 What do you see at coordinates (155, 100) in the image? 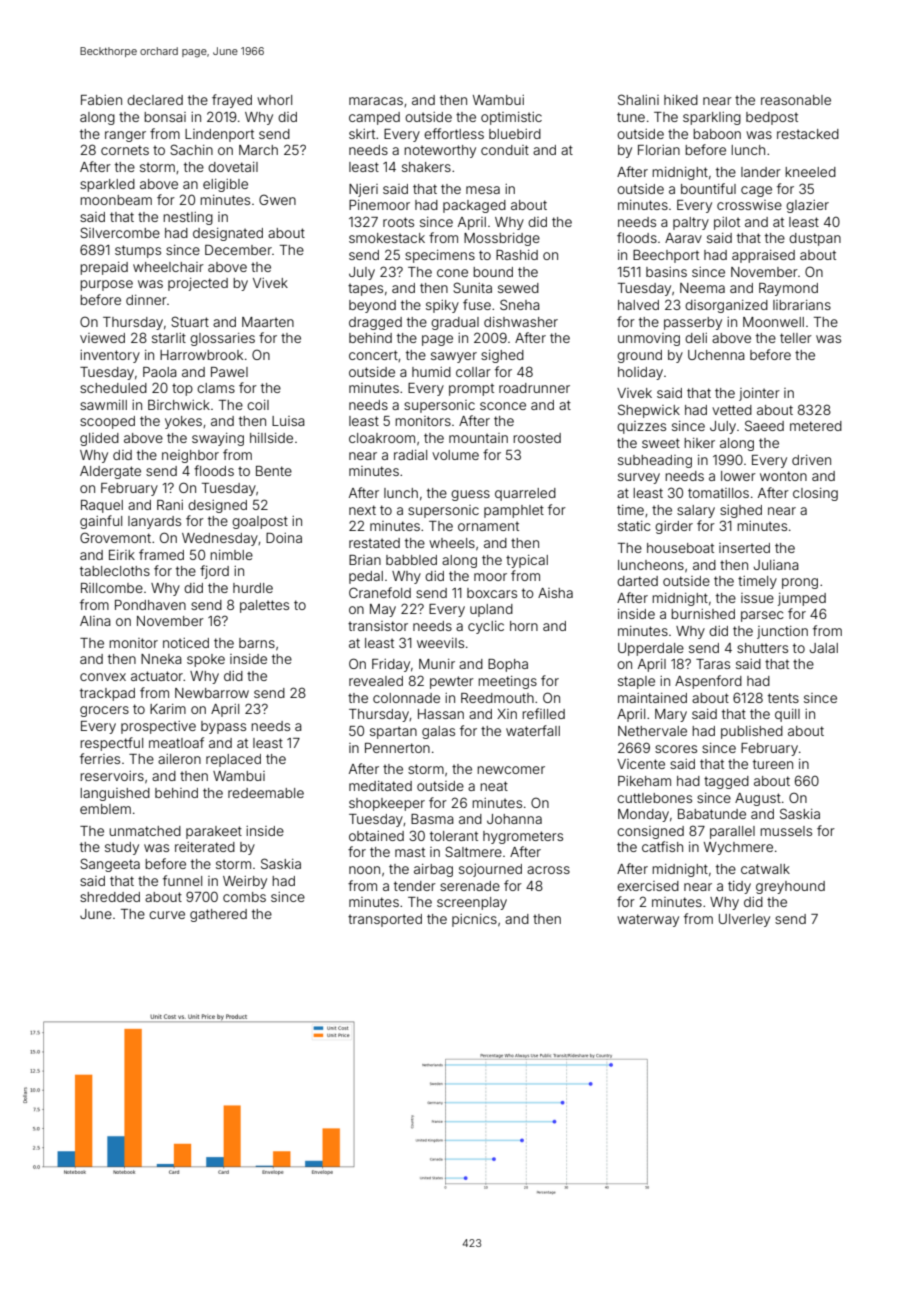
I see `declared` at bounding box center [155, 100].
